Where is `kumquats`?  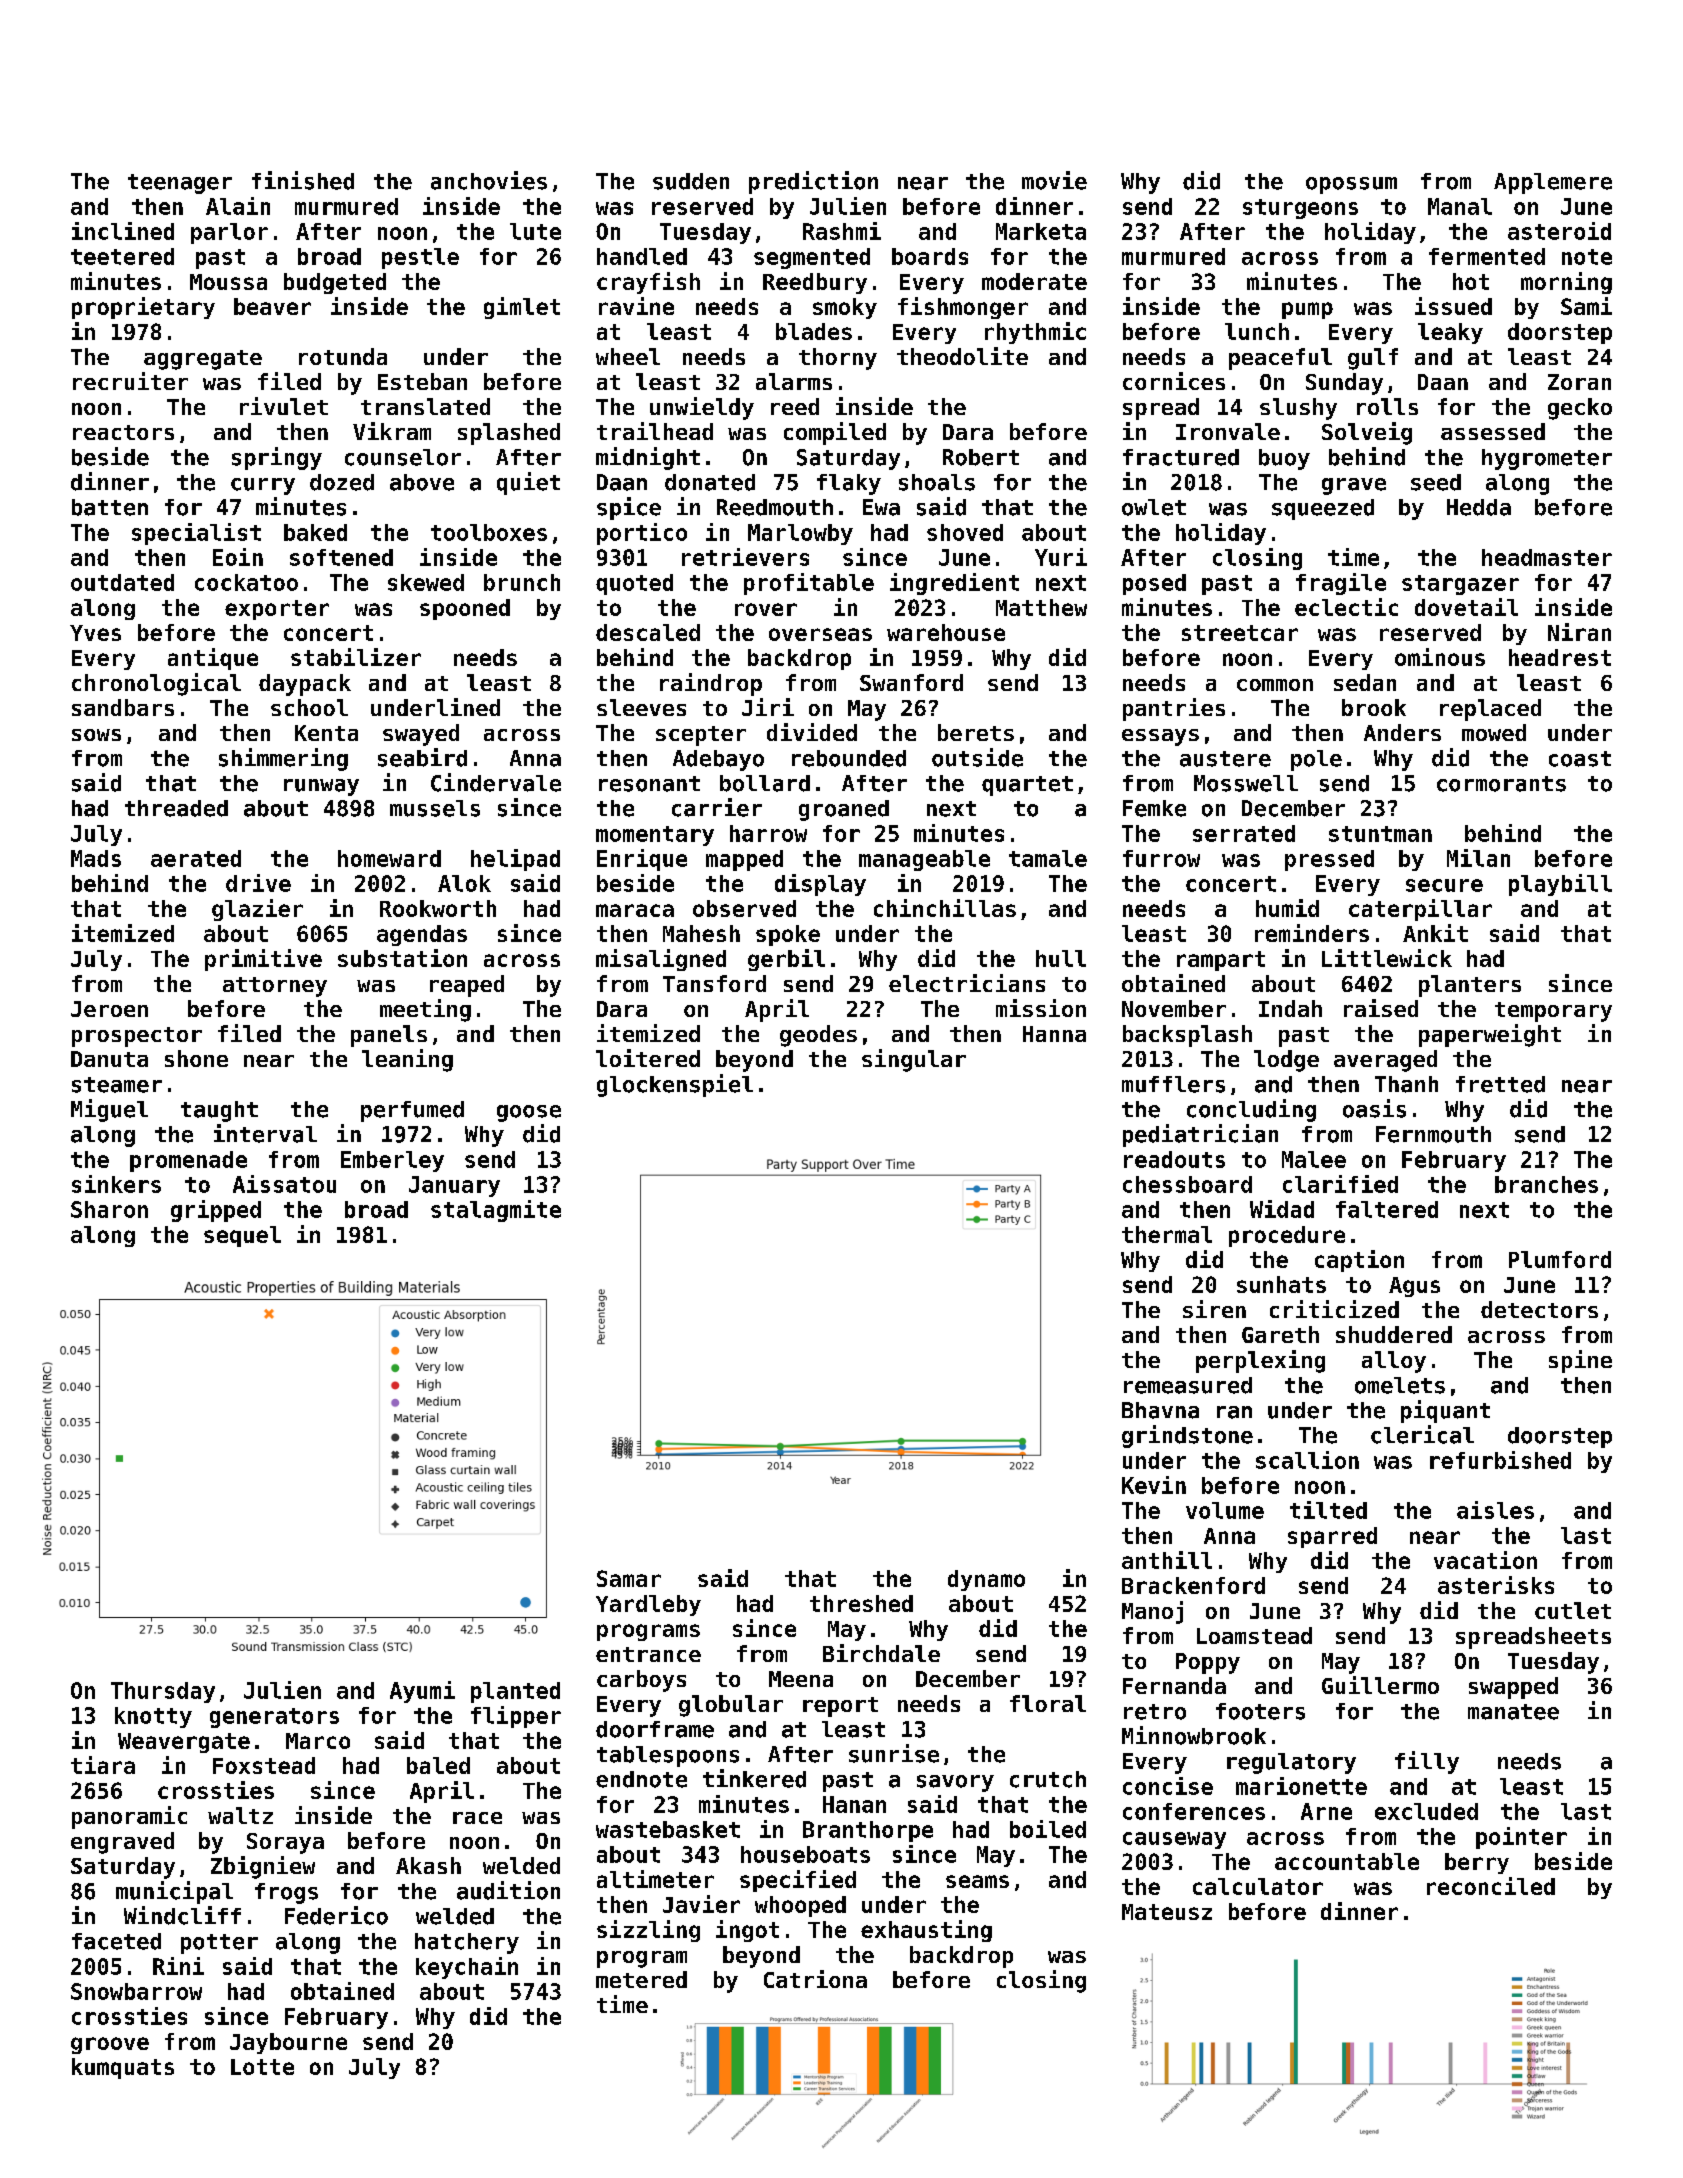
kumquats is located at coordinates (123, 2068).
